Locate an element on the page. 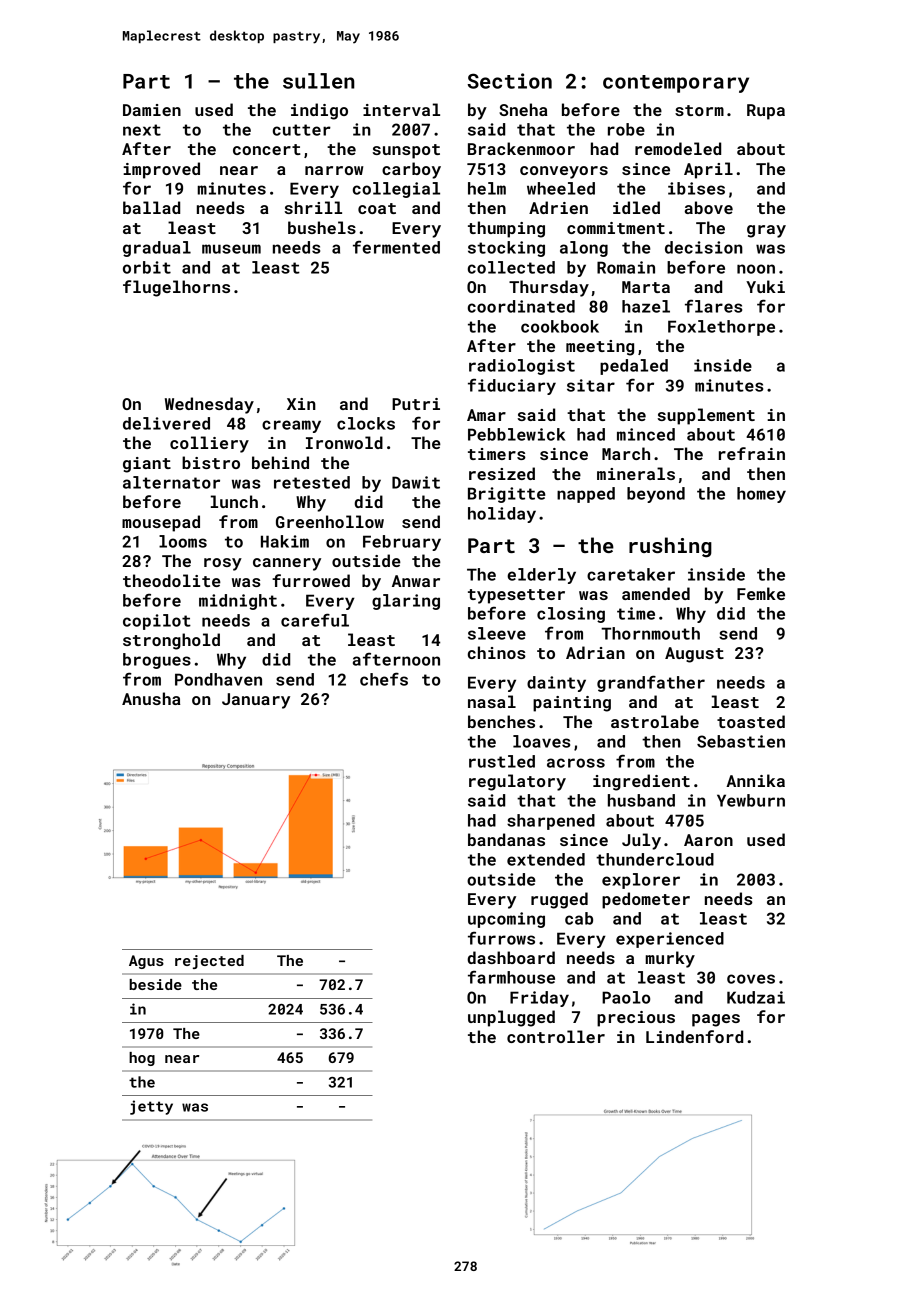 This document has height=1316, width=908. idled is located at coordinates (636, 207).
